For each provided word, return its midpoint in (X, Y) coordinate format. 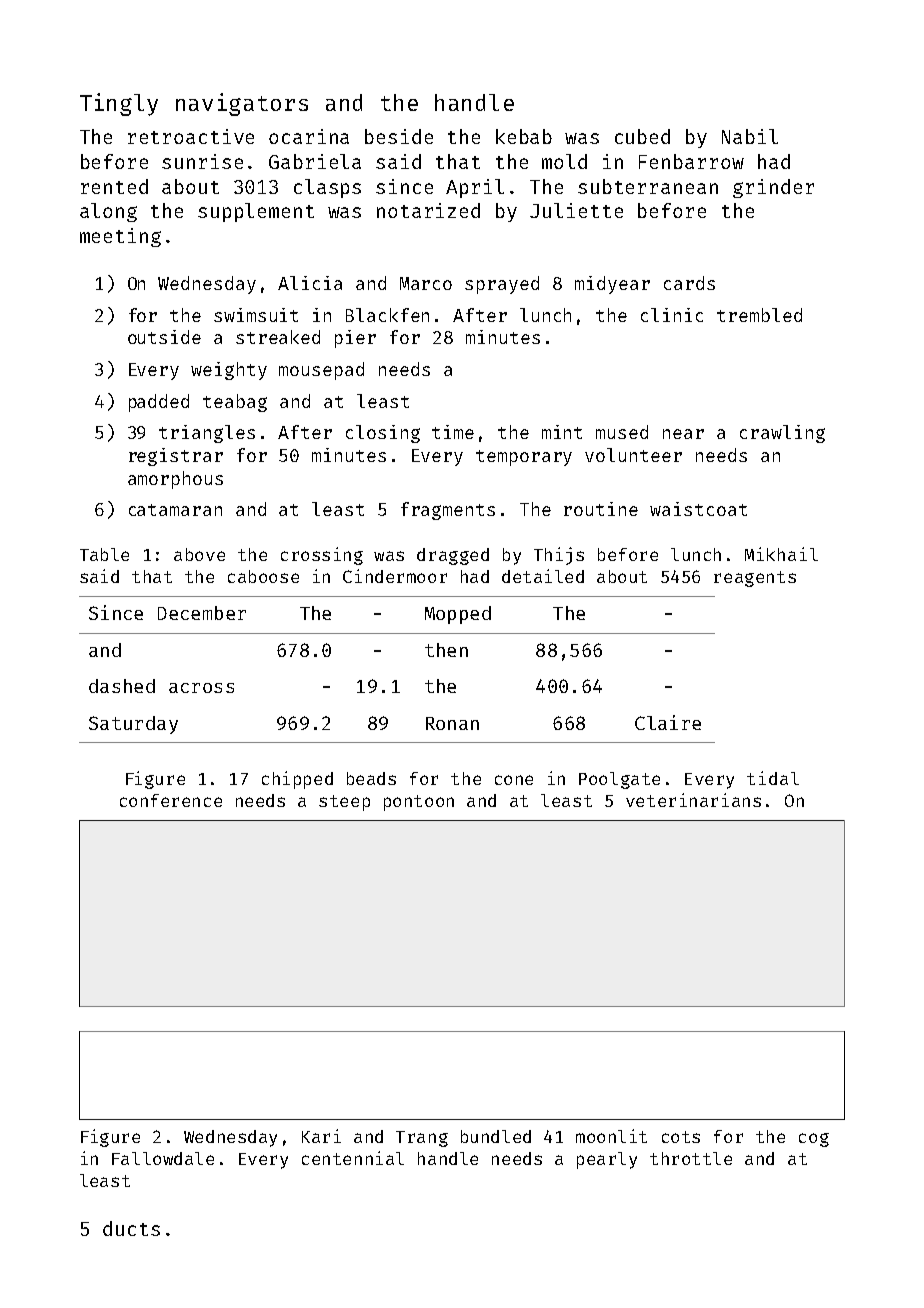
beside (399, 136)
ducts (131, 1228)
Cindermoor (395, 576)
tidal (773, 778)
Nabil (750, 136)
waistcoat (698, 509)
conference (171, 800)
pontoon (419, 803)
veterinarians (693, 800)
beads (371, 778)
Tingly (119, 104)
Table (104, 554)
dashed (122, 686)
